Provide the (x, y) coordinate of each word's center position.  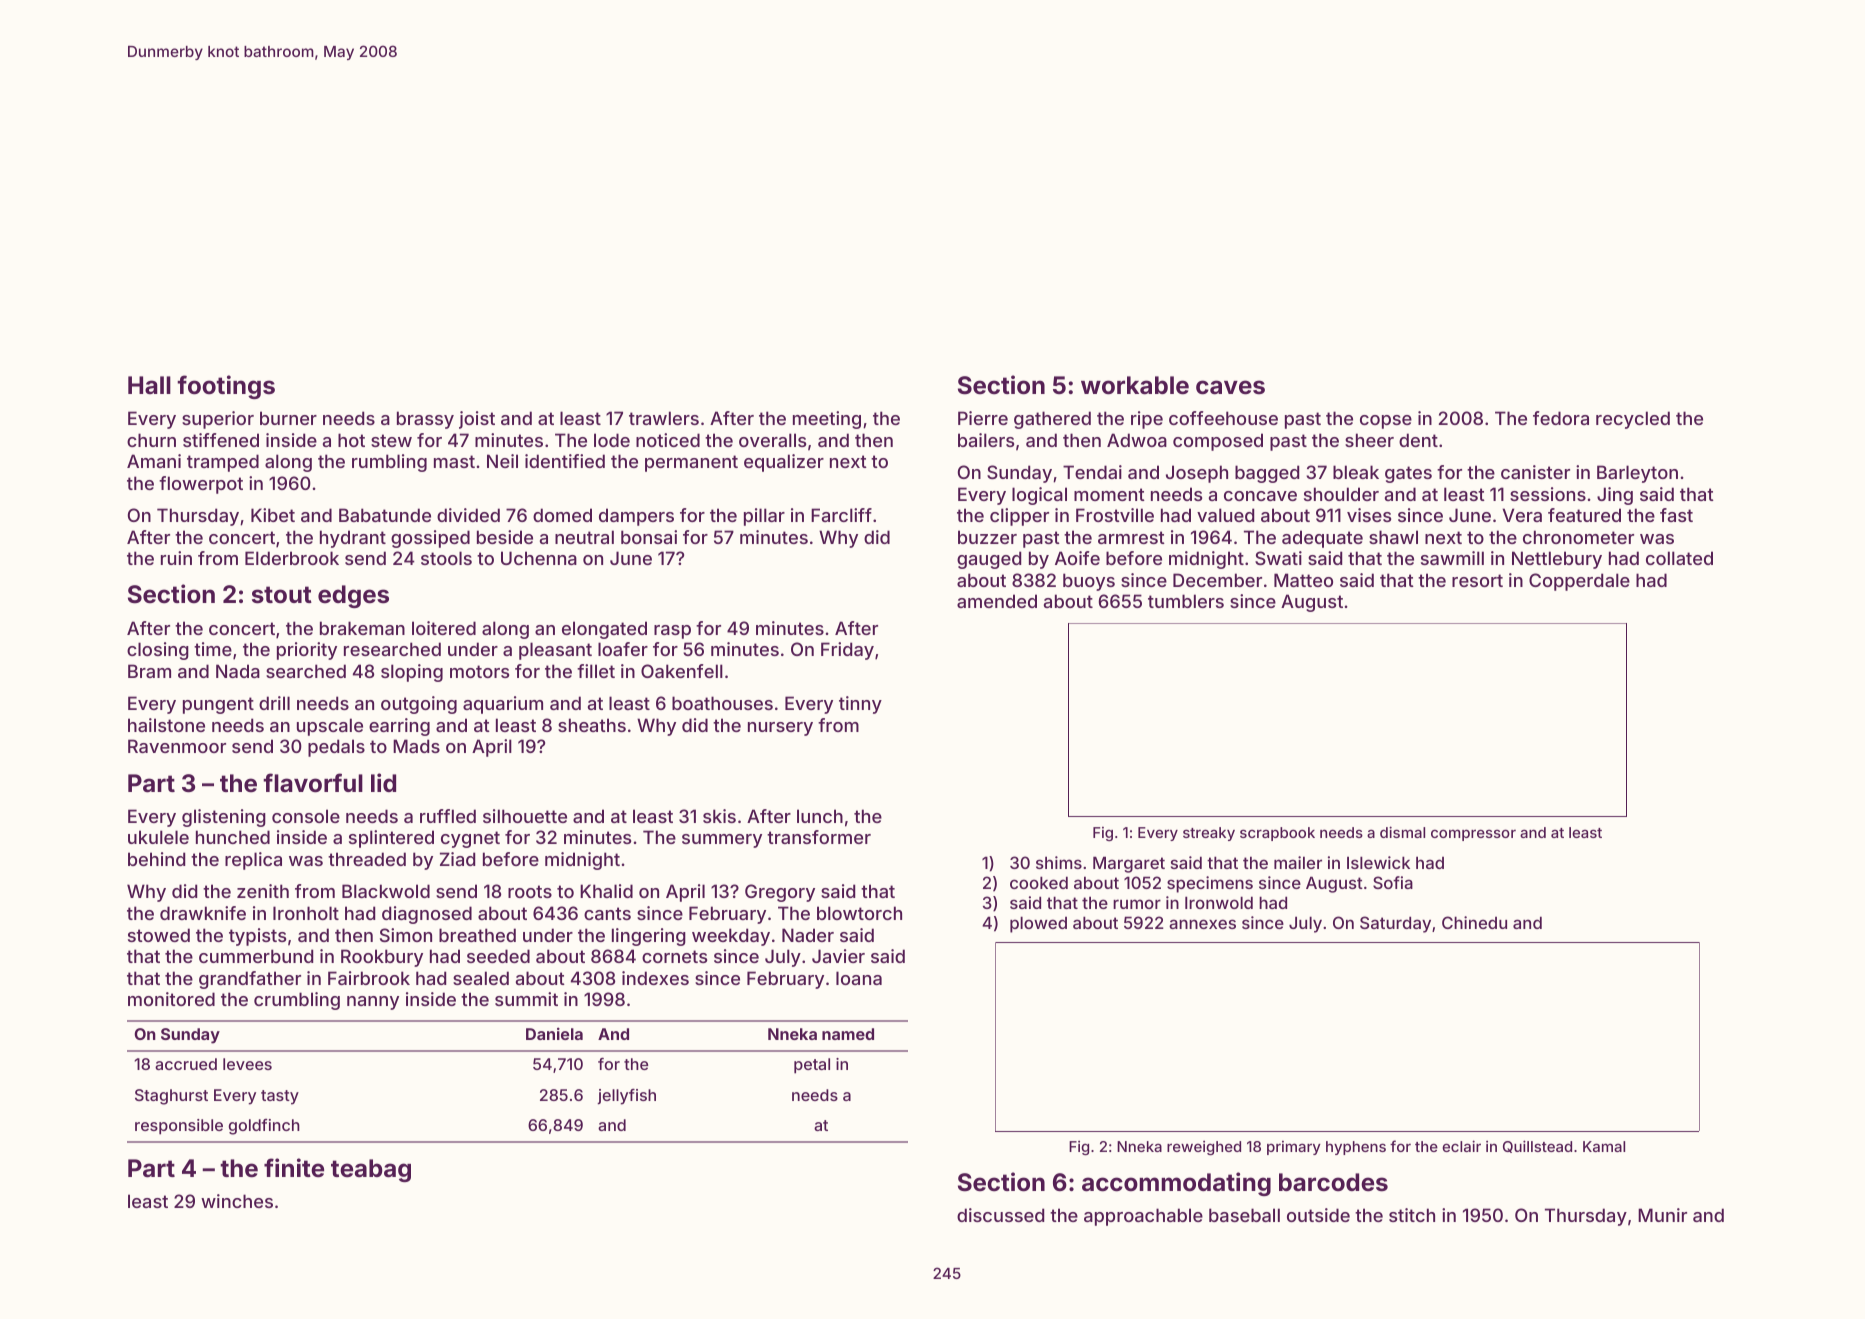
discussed (1000, 1215)
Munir (1662, 1215)
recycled (1633, 420)
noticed (668, 440)
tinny (860, 705)
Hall (149, 385)
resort (1477, 580)
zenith (263, 891)
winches (237, 1201)
